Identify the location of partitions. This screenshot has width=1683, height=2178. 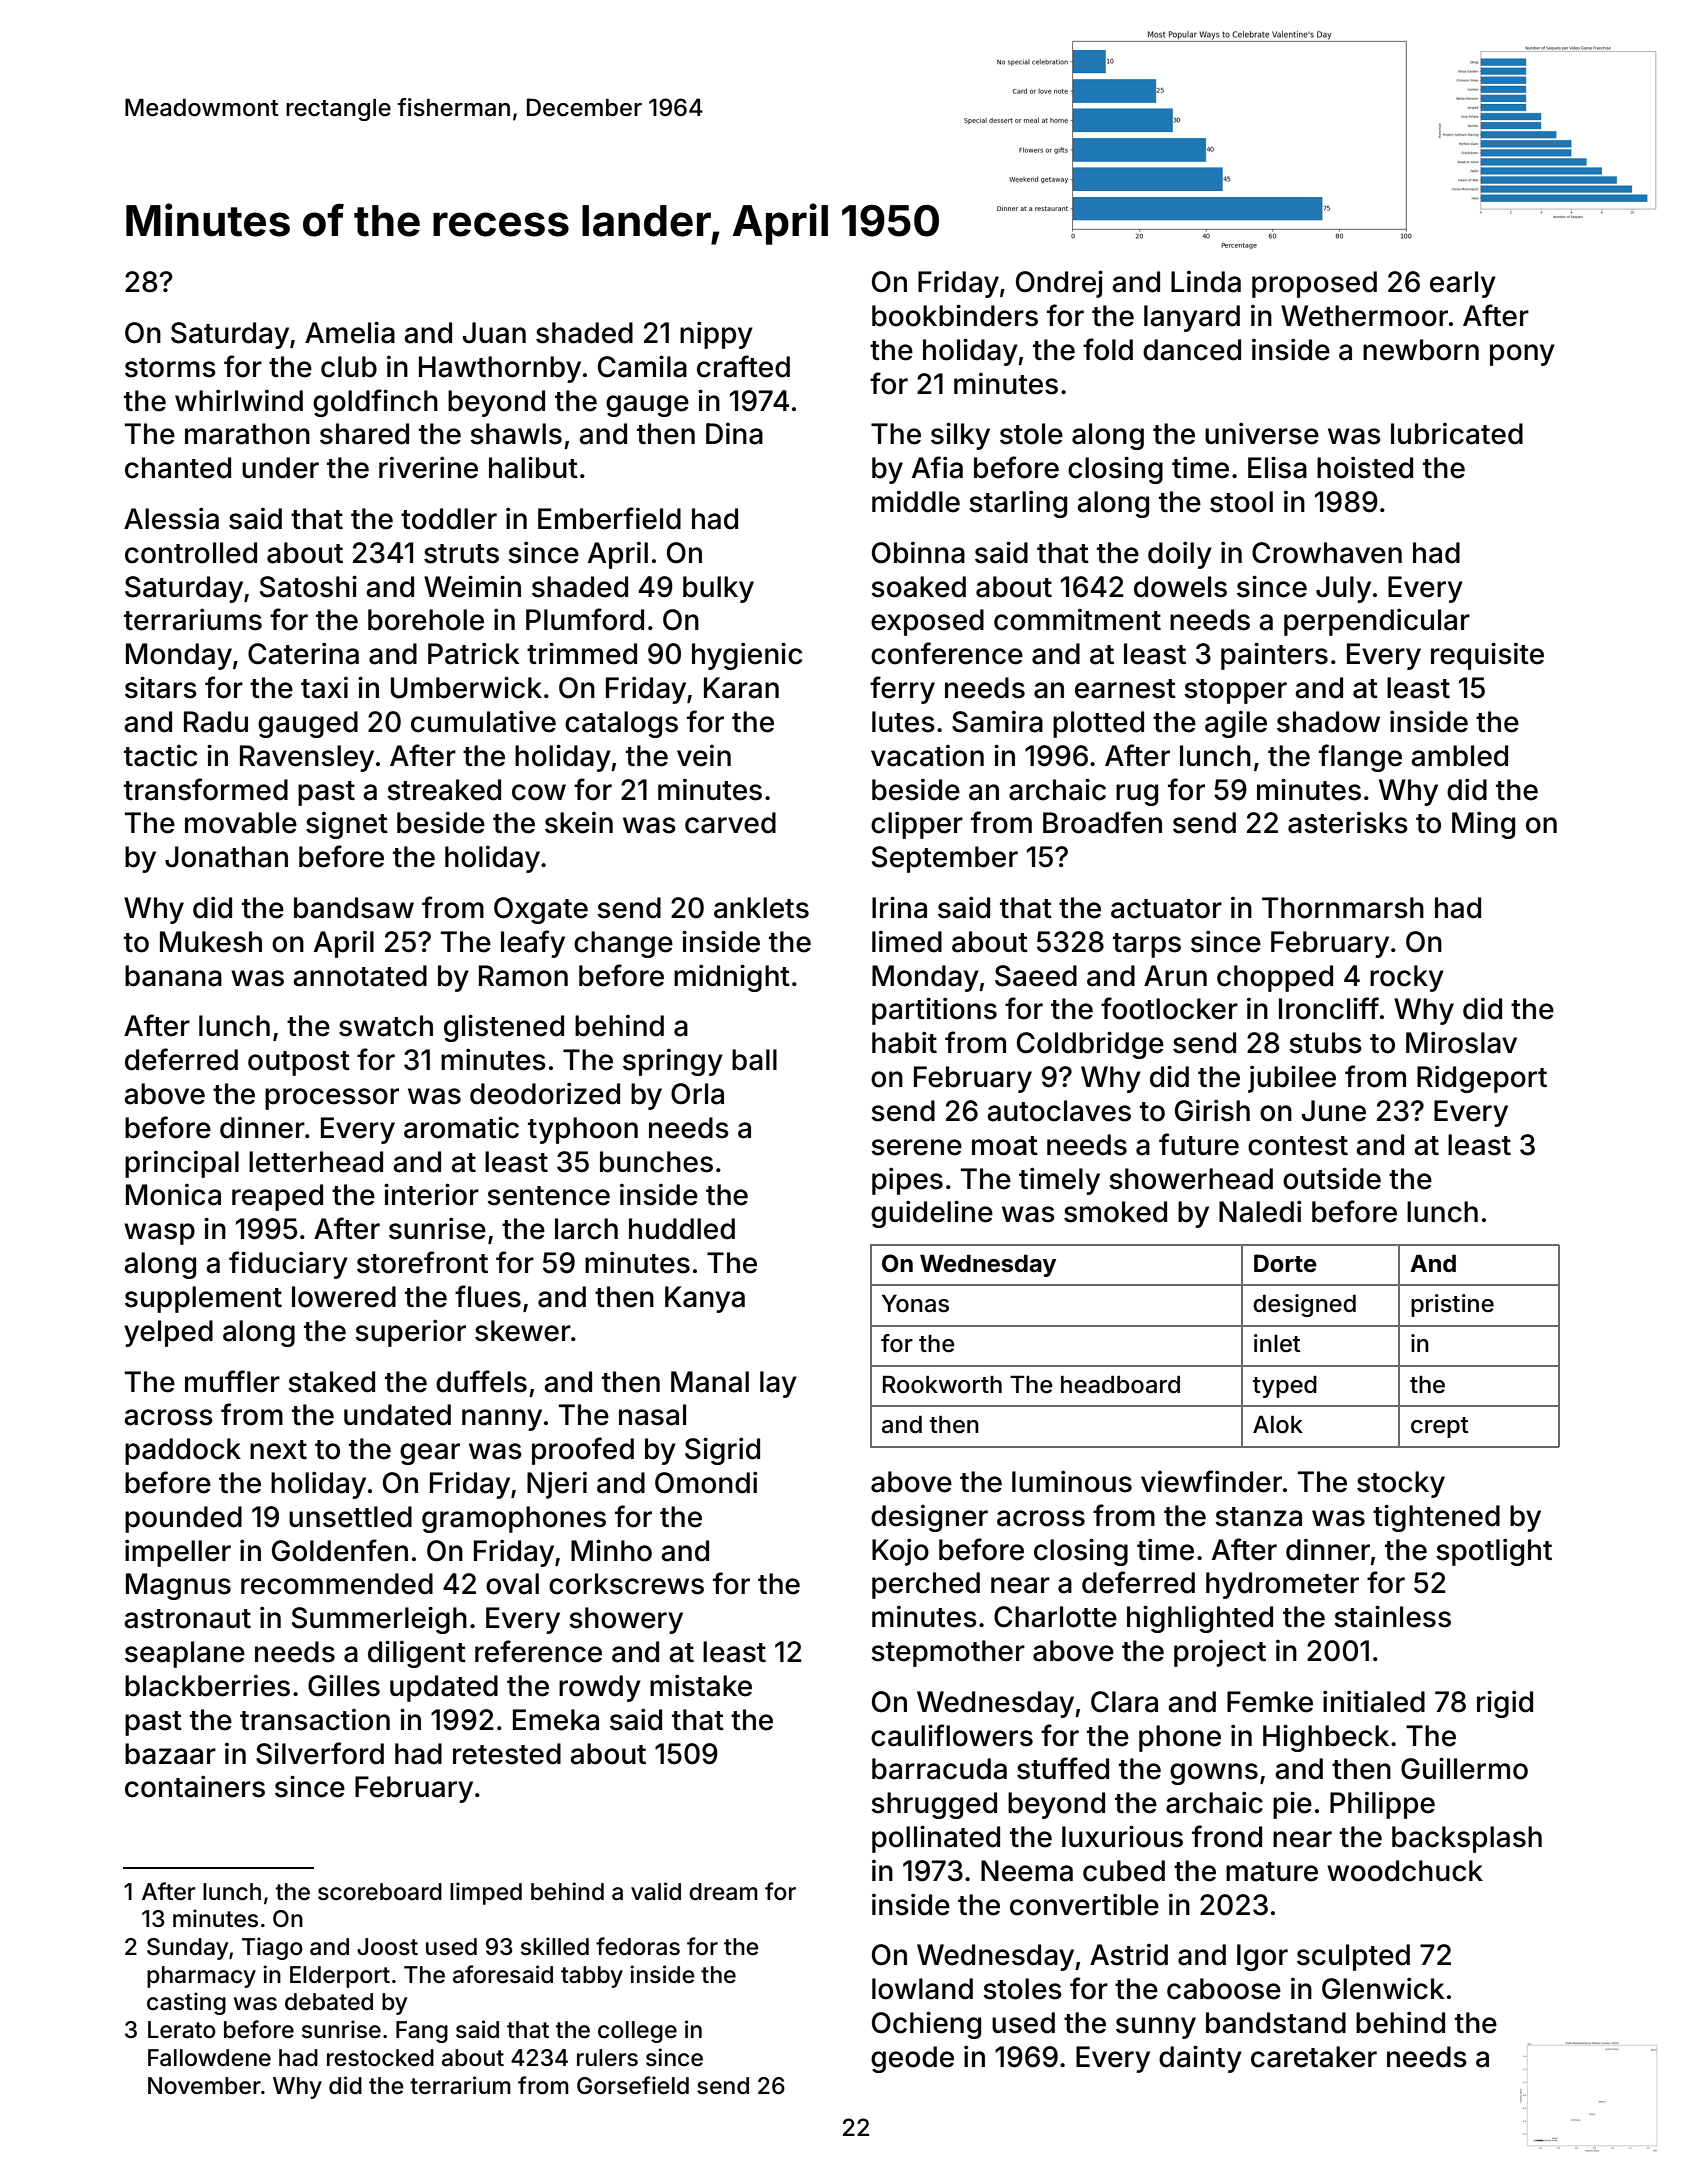
(934, 1011).
